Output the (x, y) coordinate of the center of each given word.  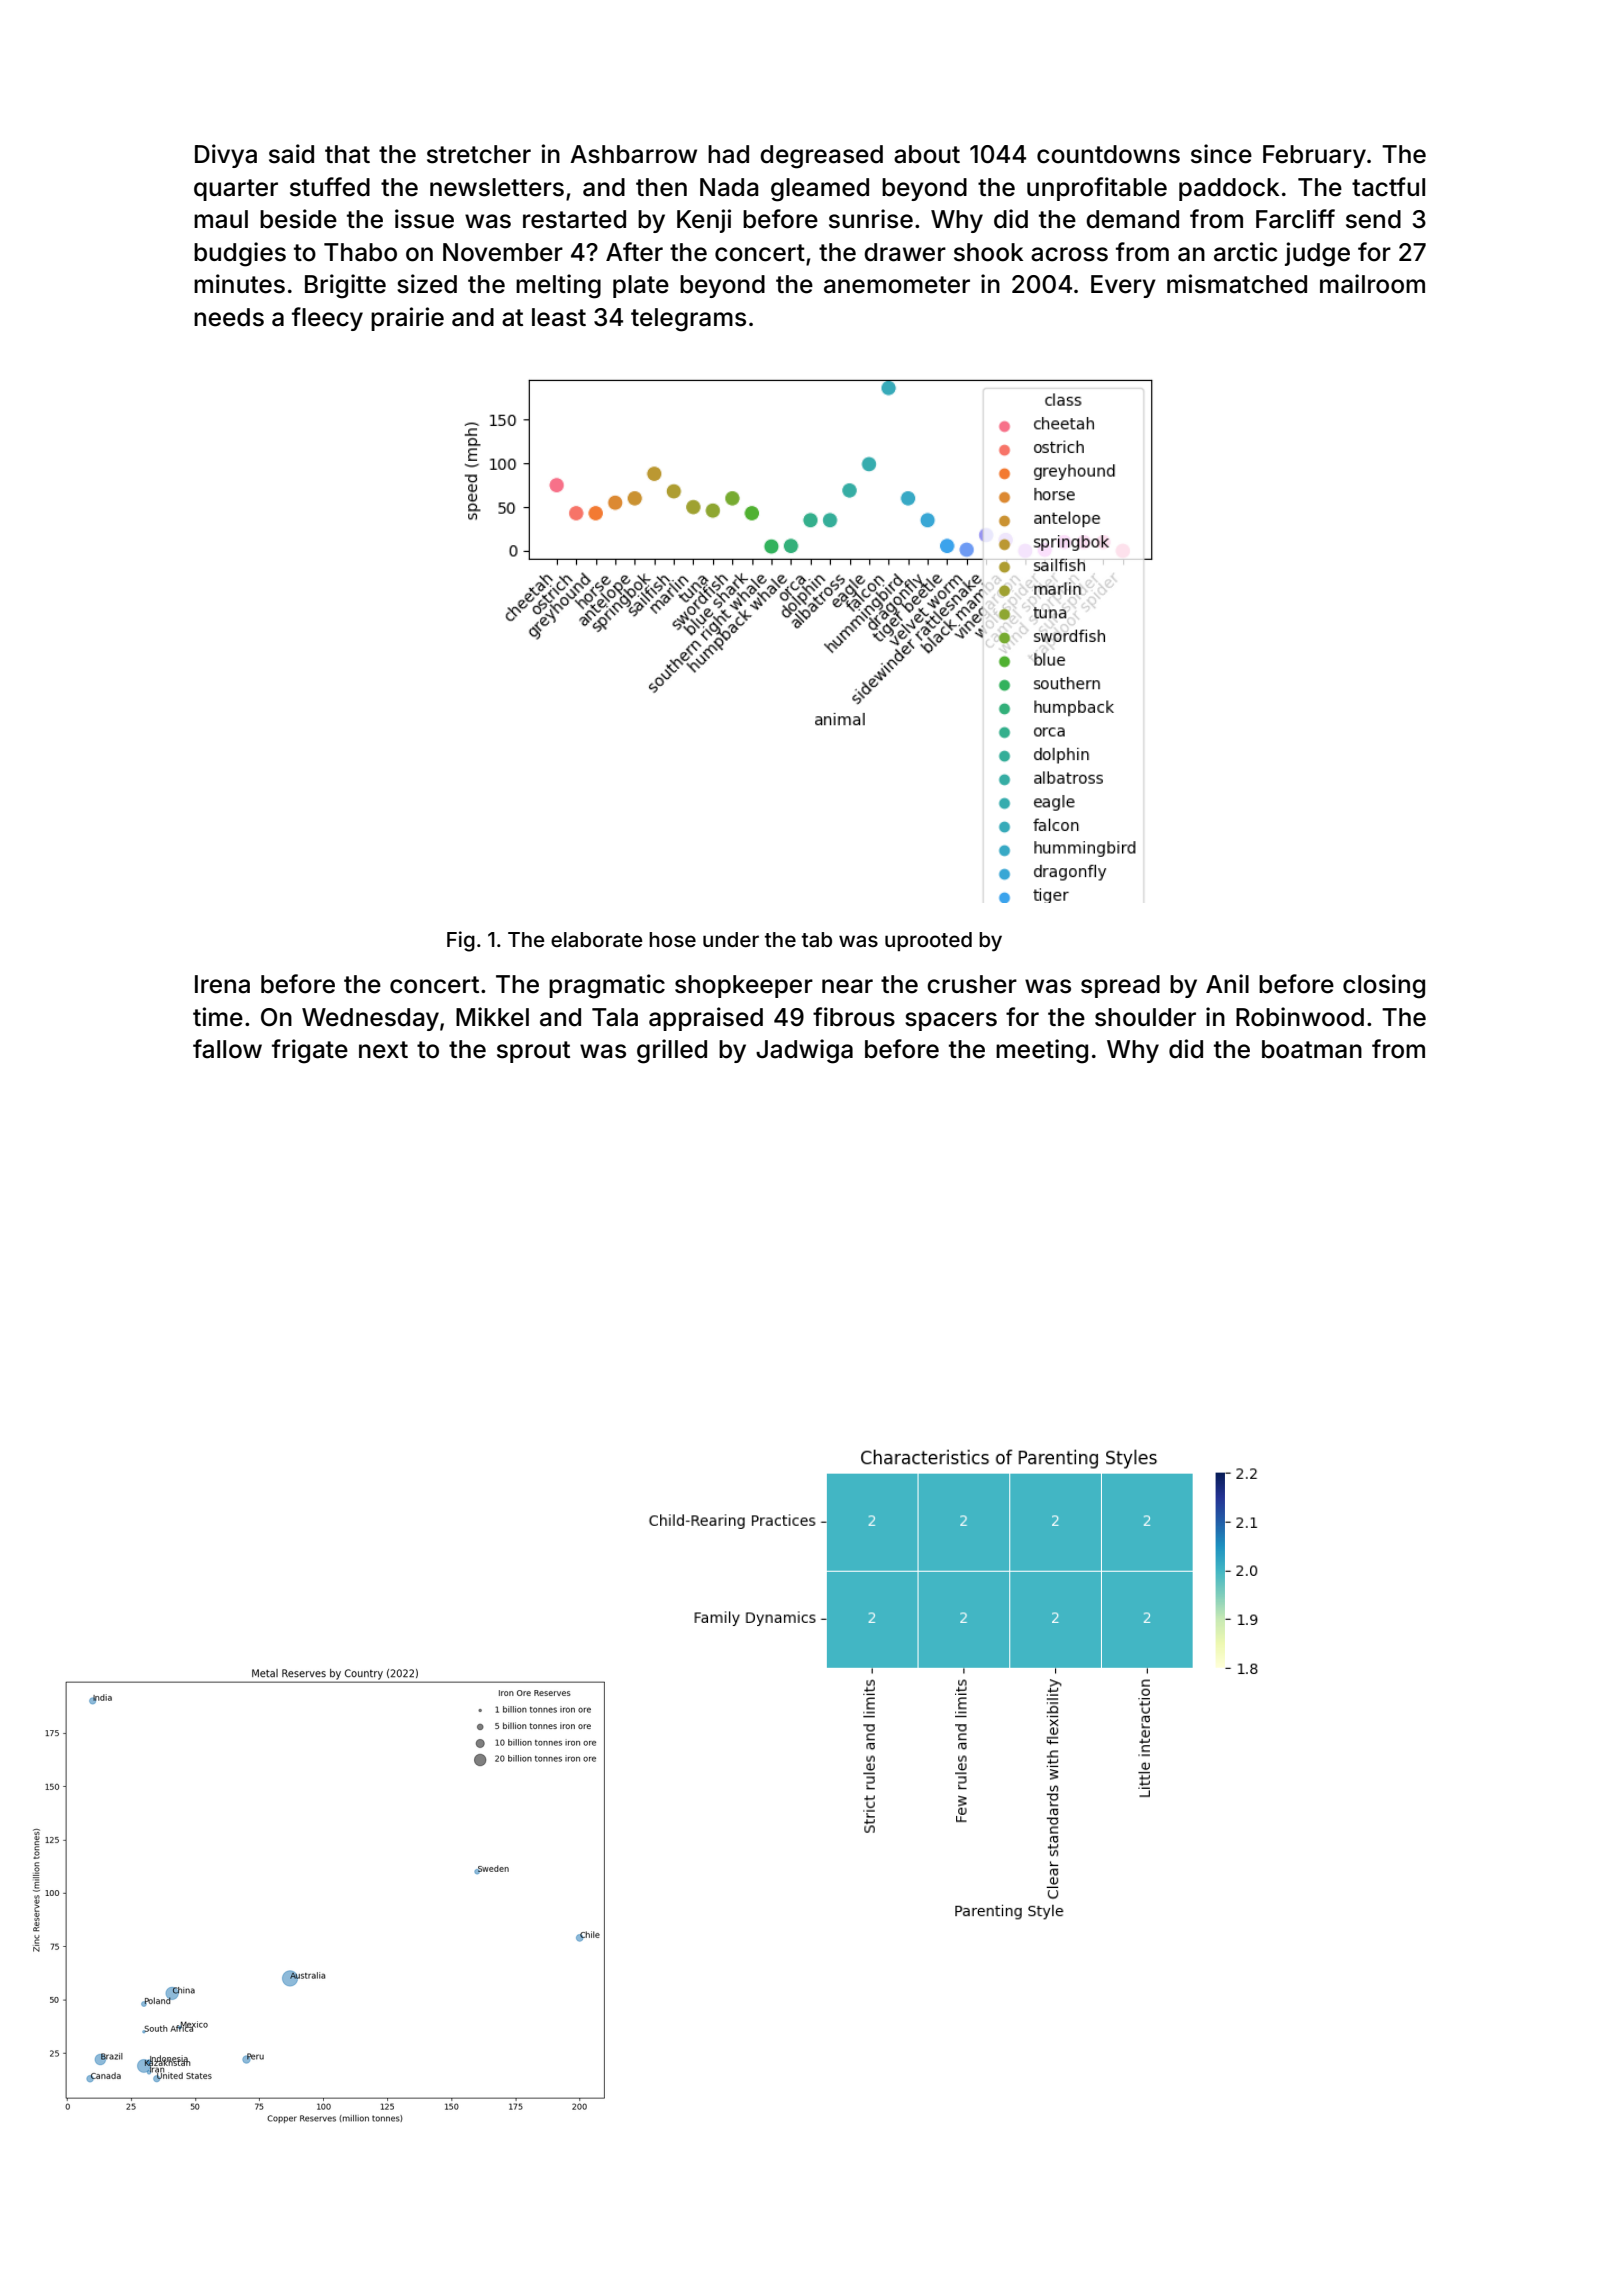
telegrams (688, 320)
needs (229, 317)
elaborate (597, 939)
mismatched (1237, 284)
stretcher (479, 154)
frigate (310, 1051)
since (1221, 154)
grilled (672, 1051)
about (927, 154)
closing (1384, 986)
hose (672, 939)
